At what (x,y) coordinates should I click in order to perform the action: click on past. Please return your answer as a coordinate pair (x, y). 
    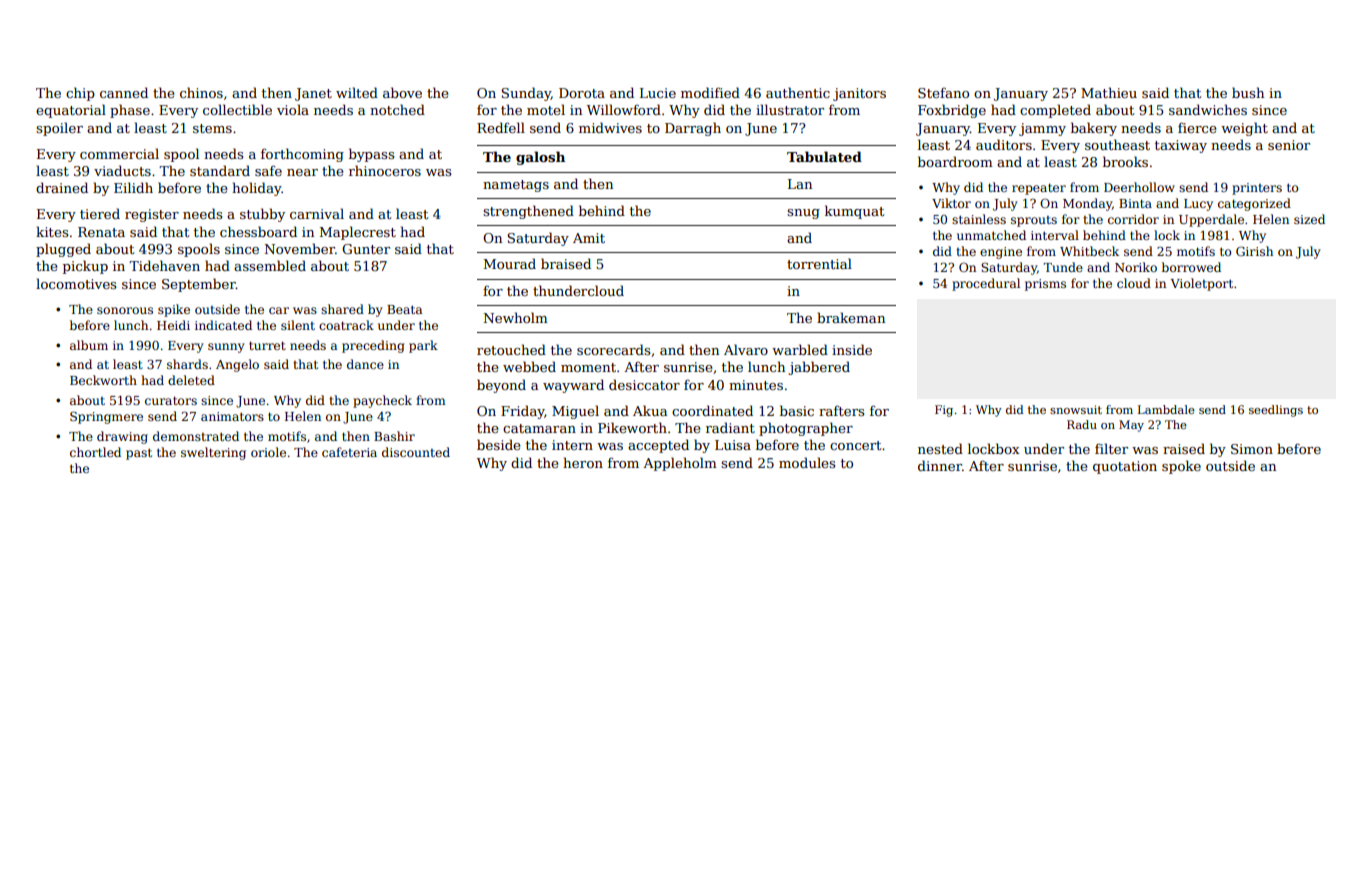
    Looking at the image, I should click on (139, 454).
